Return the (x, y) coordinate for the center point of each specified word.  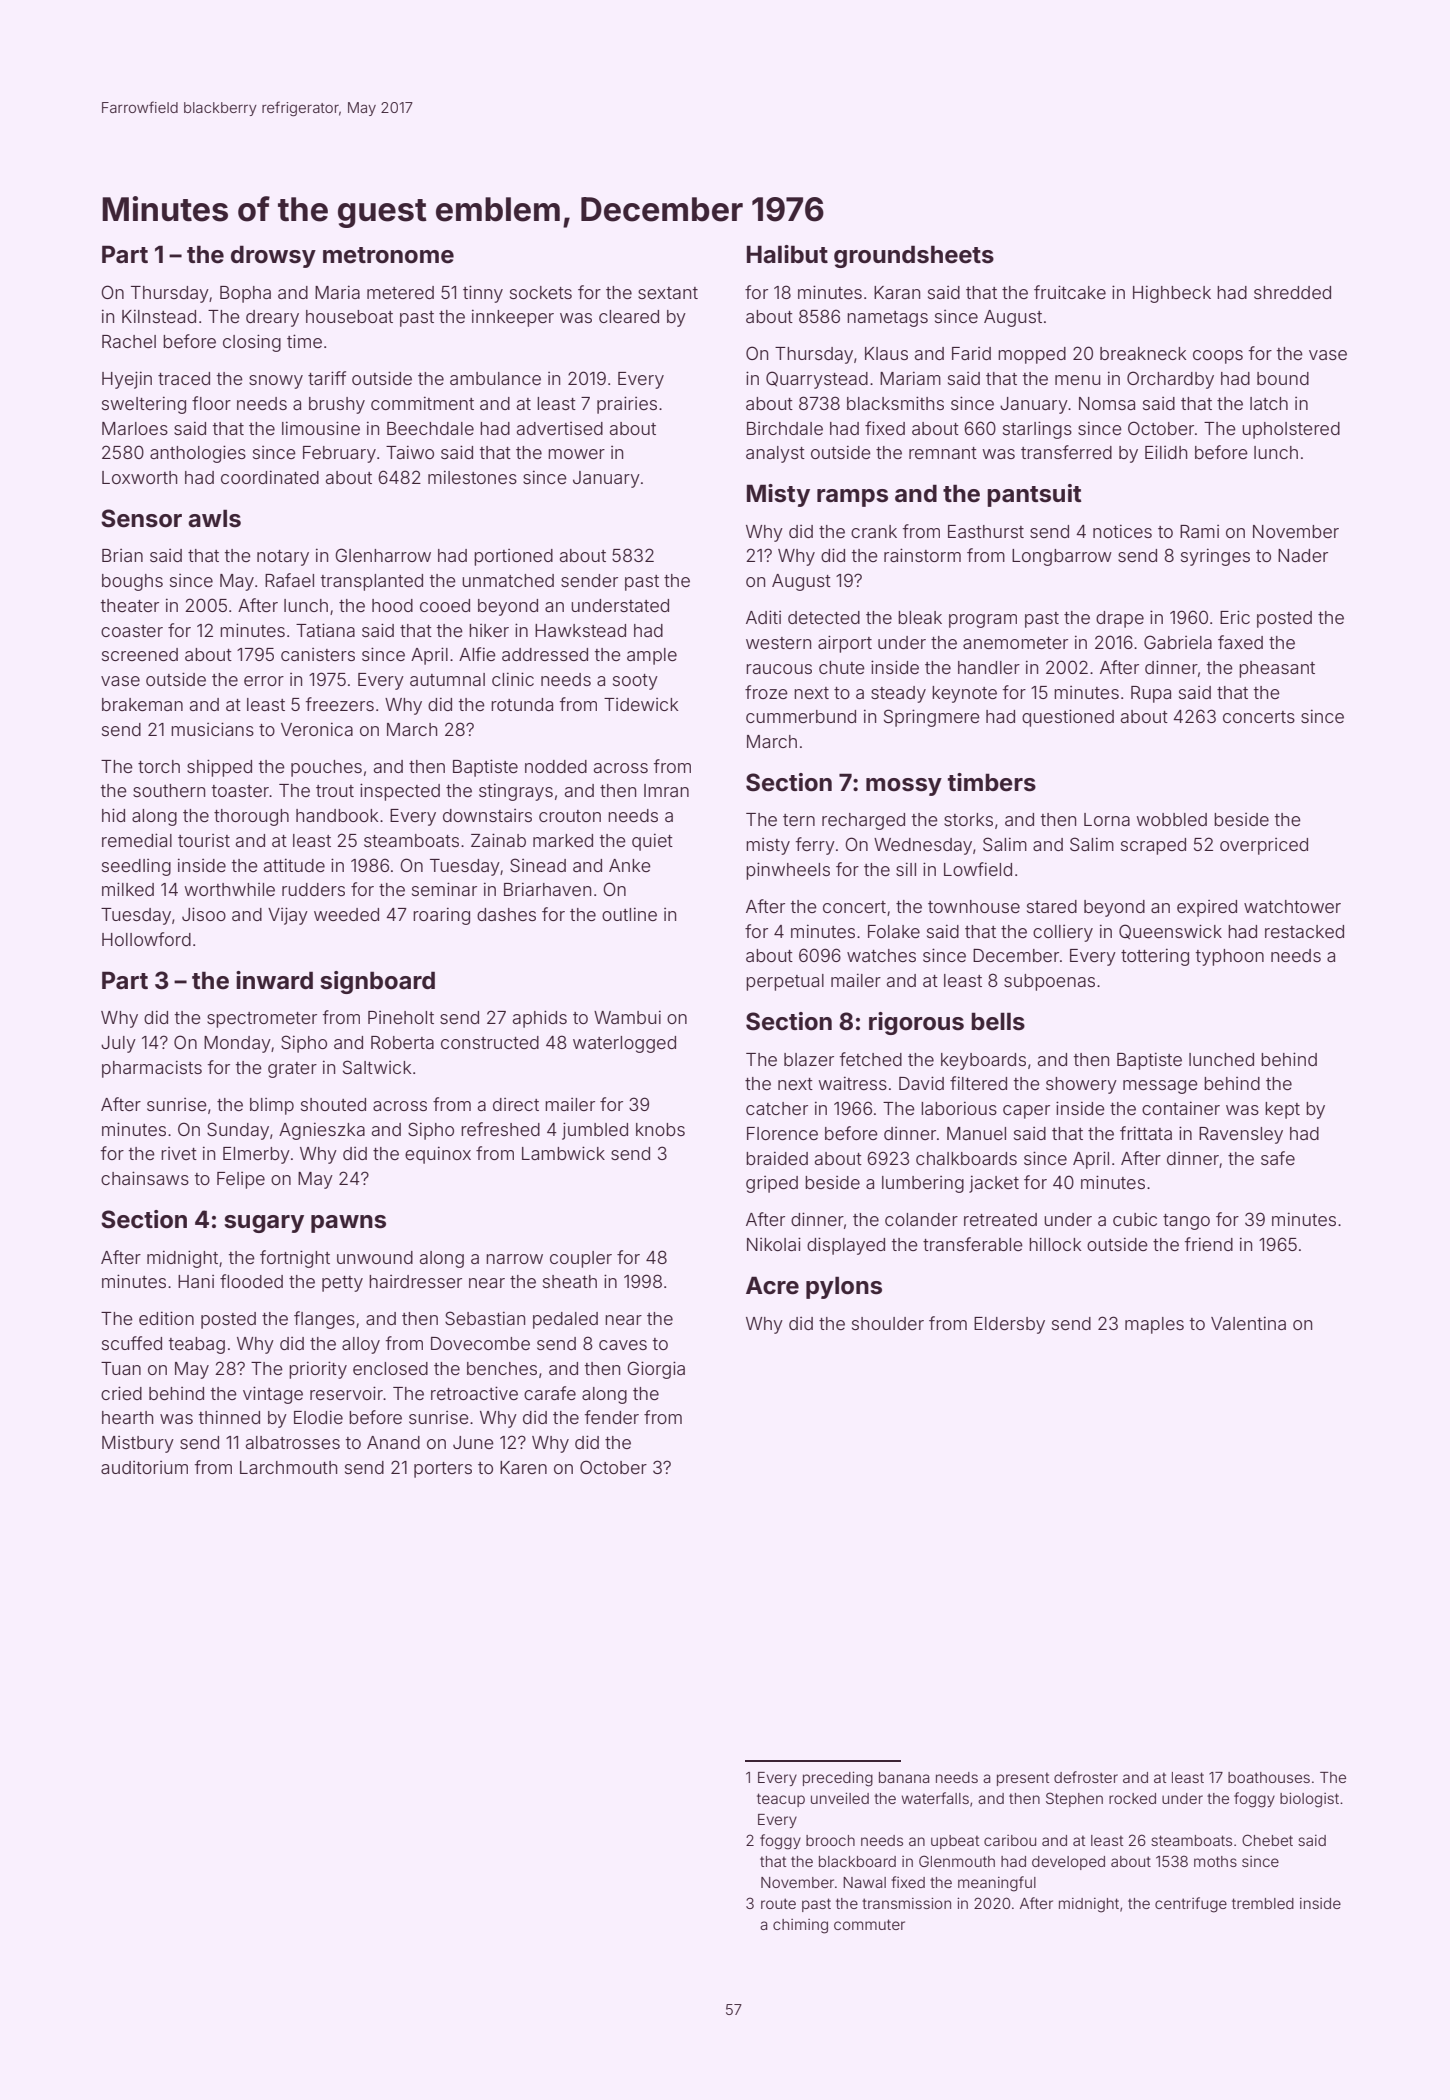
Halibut (787, 254)
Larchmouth (288, 1467)
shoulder (888, 1323)
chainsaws (145, 1178)
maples (1154, 1325)
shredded (1292, 292)
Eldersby (1009, 1325)
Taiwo (410, 452)
